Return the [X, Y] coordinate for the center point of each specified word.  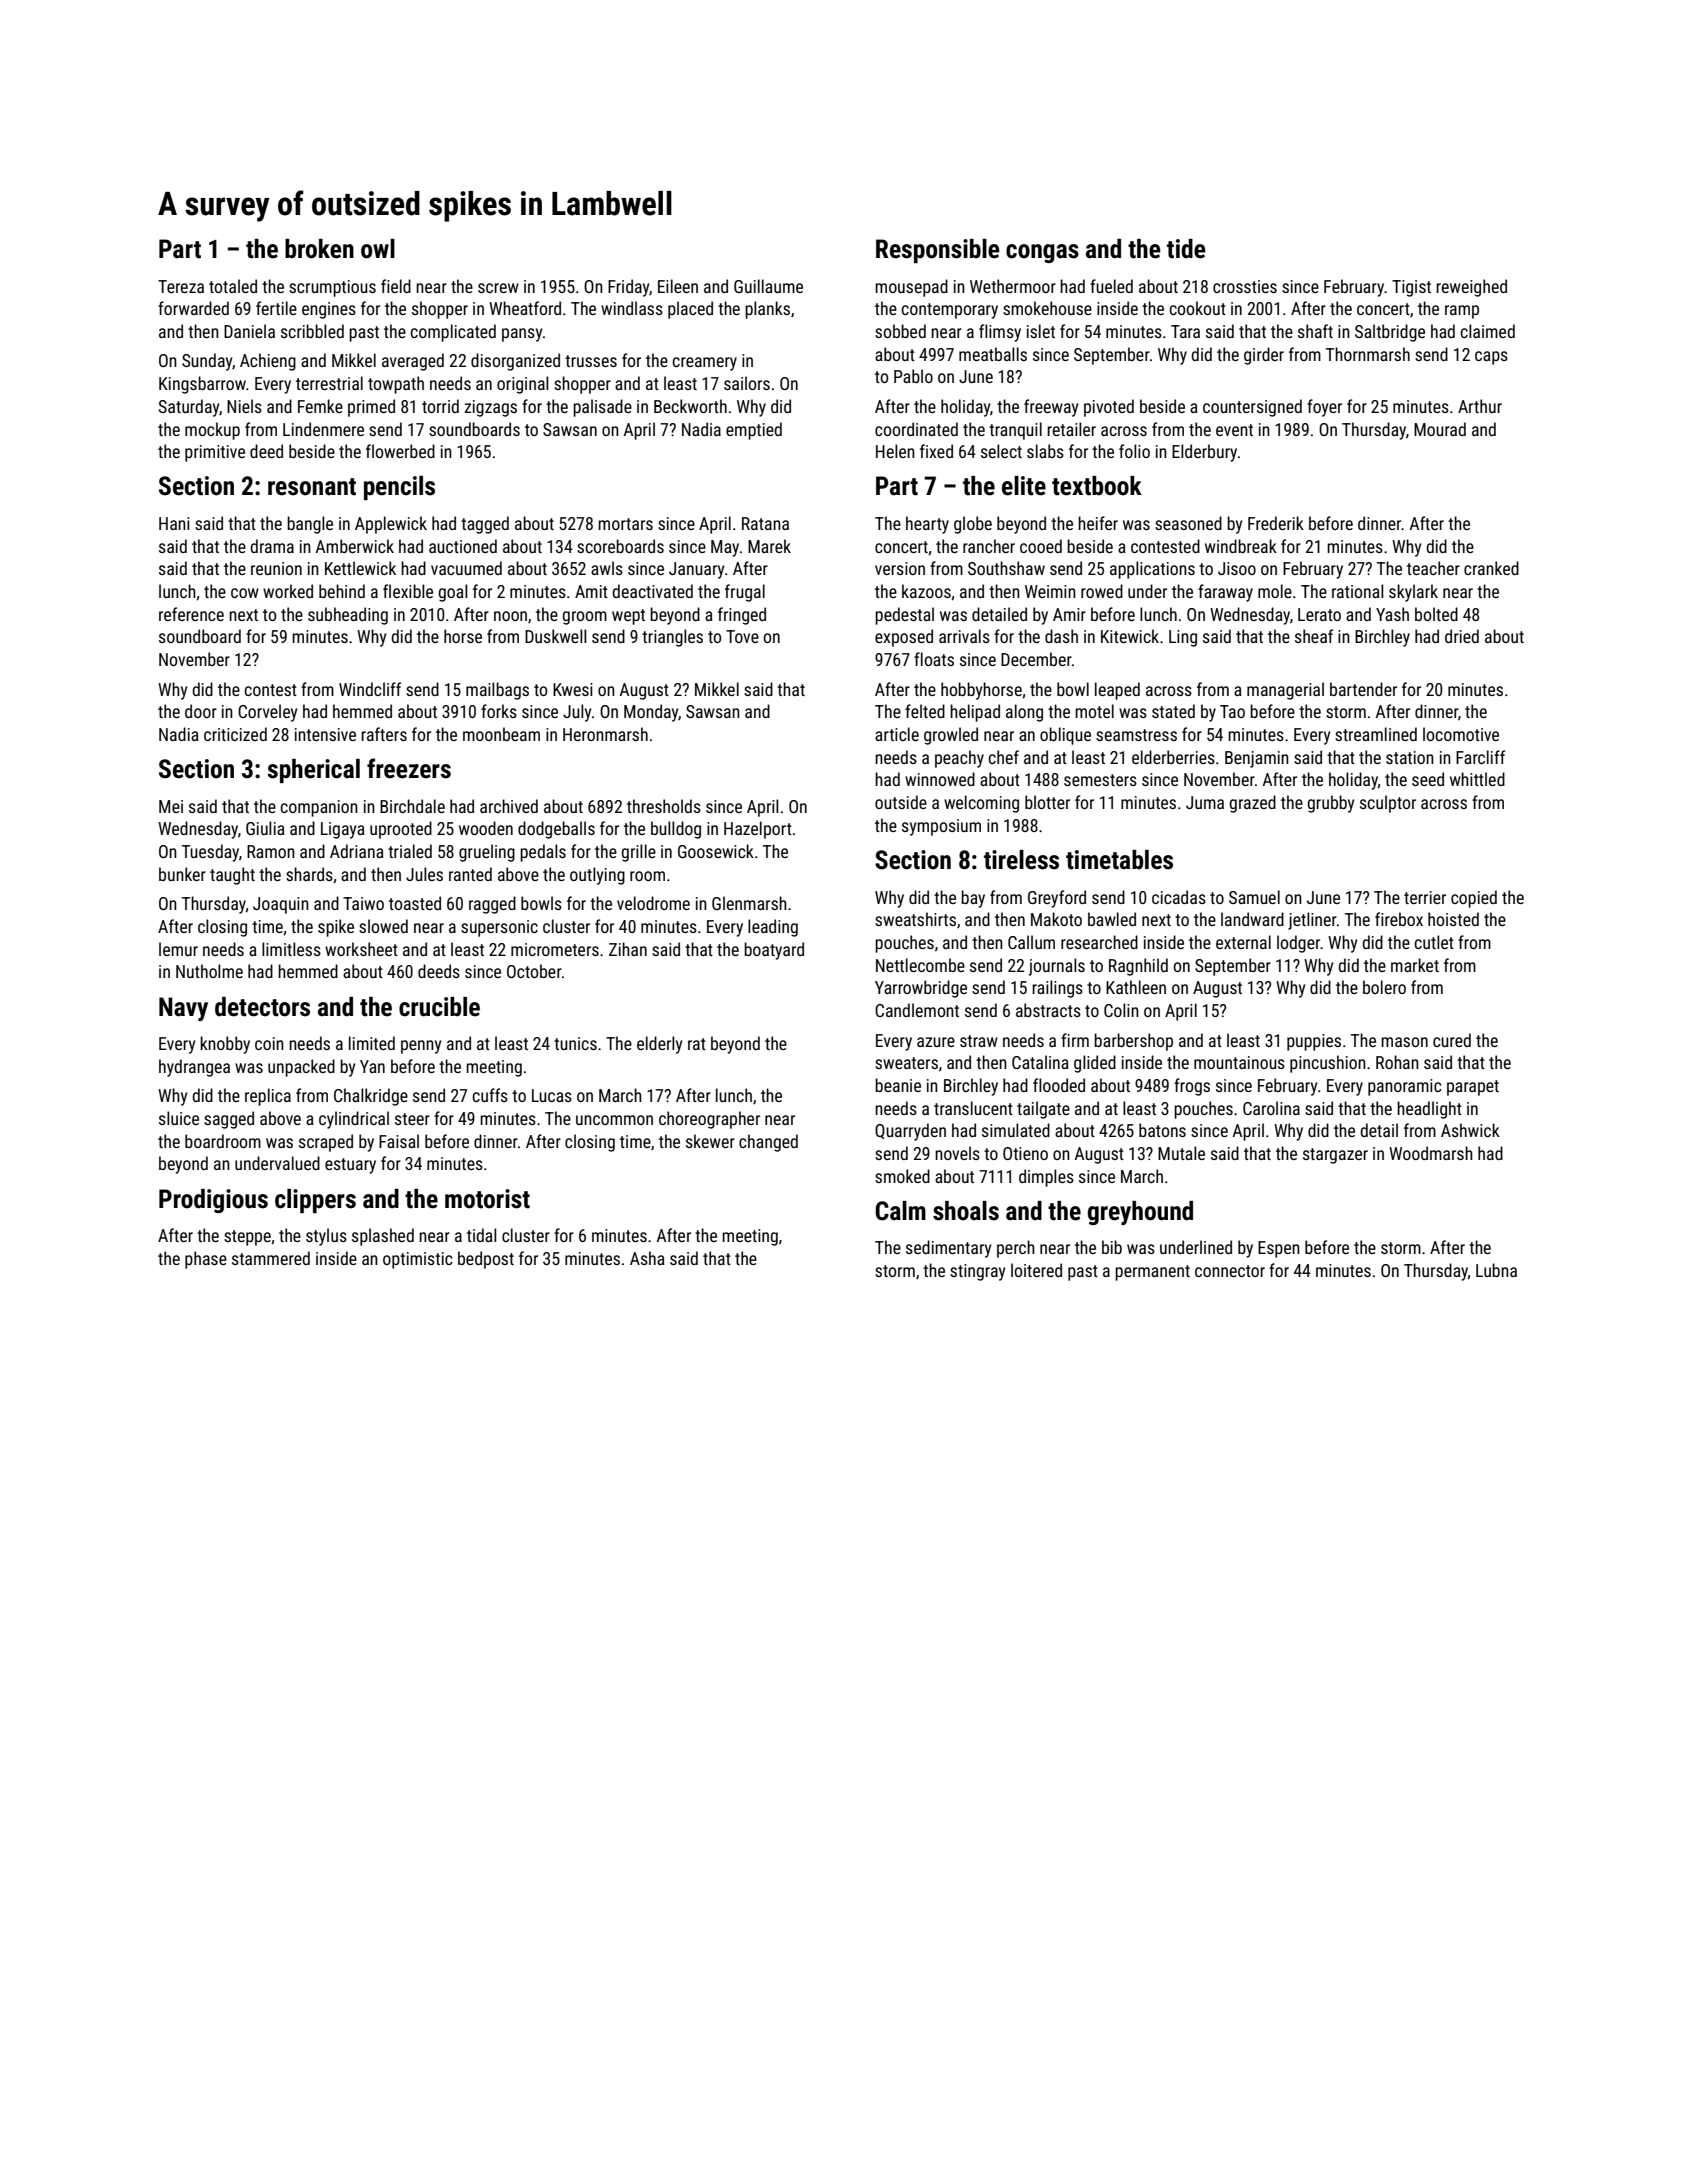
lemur [178, 949]
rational [1357, 591]
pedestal [904, 616]
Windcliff [370, 689]
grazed [1252, 804]
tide [1186, 249]
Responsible [938, 251]
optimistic [418, 1260]
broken [319, 249]
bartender [1363, 689]
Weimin [1050, 591]
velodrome [653, 903]
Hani [174, 523]
